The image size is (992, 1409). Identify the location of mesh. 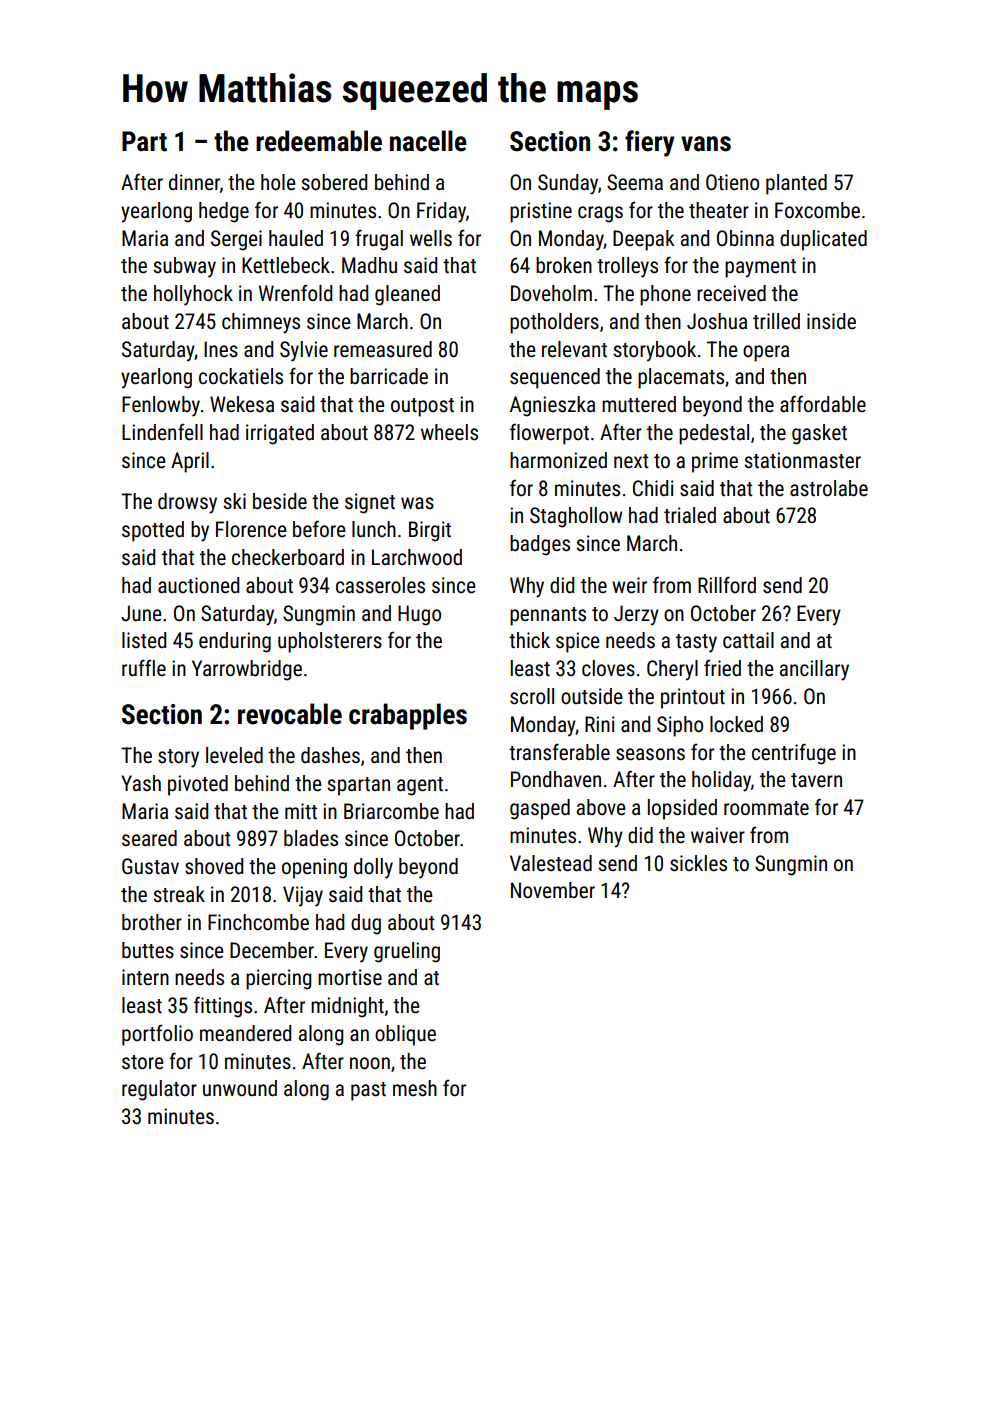
(415, 1088).
